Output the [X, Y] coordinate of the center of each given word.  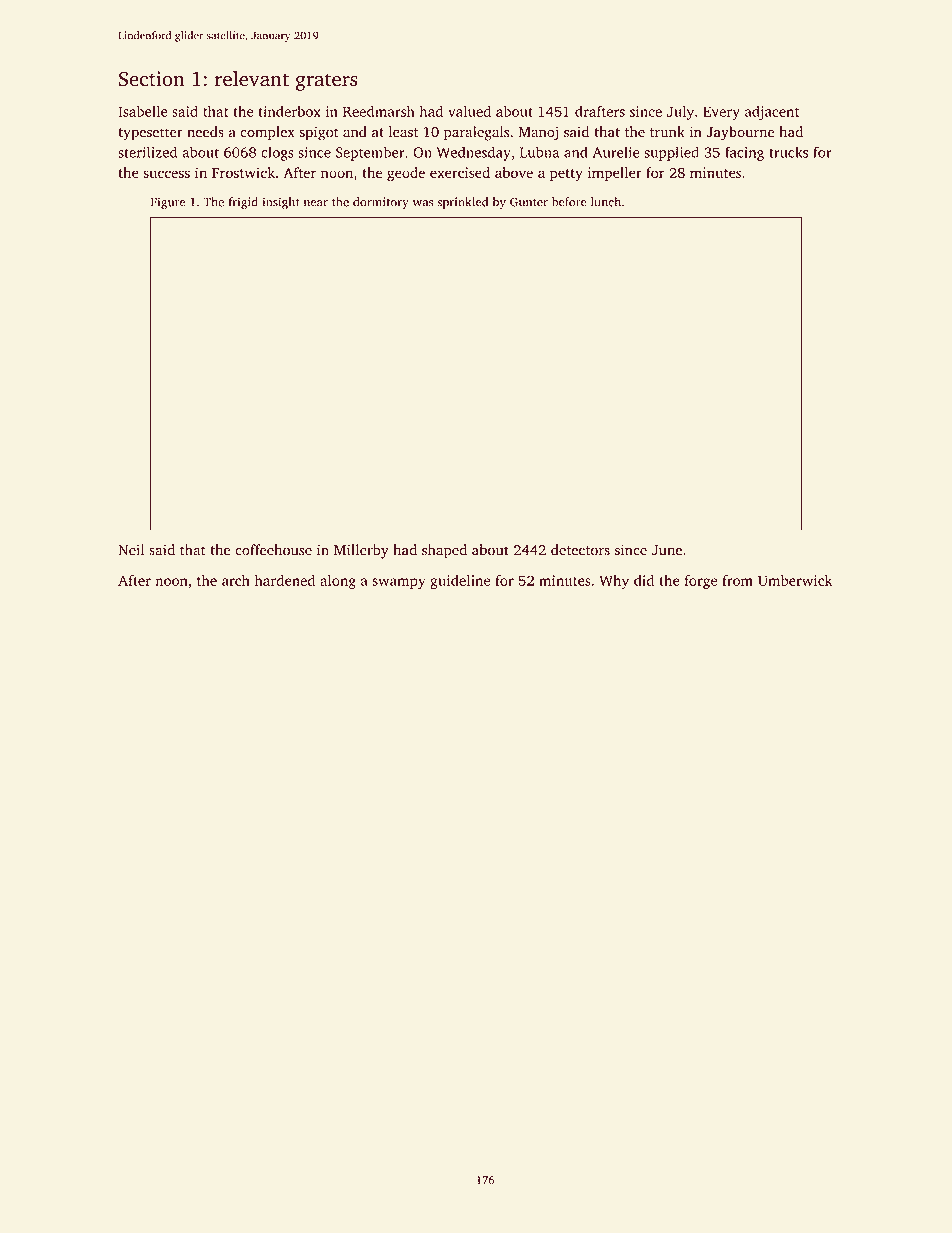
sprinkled [462, 203]
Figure [168, 203]
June [667, 550]
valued [469, 111]
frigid [243, 203]
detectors [580, 550]
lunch [606, 202]
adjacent [772, 113]
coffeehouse [273, 550]
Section [152, 79]
